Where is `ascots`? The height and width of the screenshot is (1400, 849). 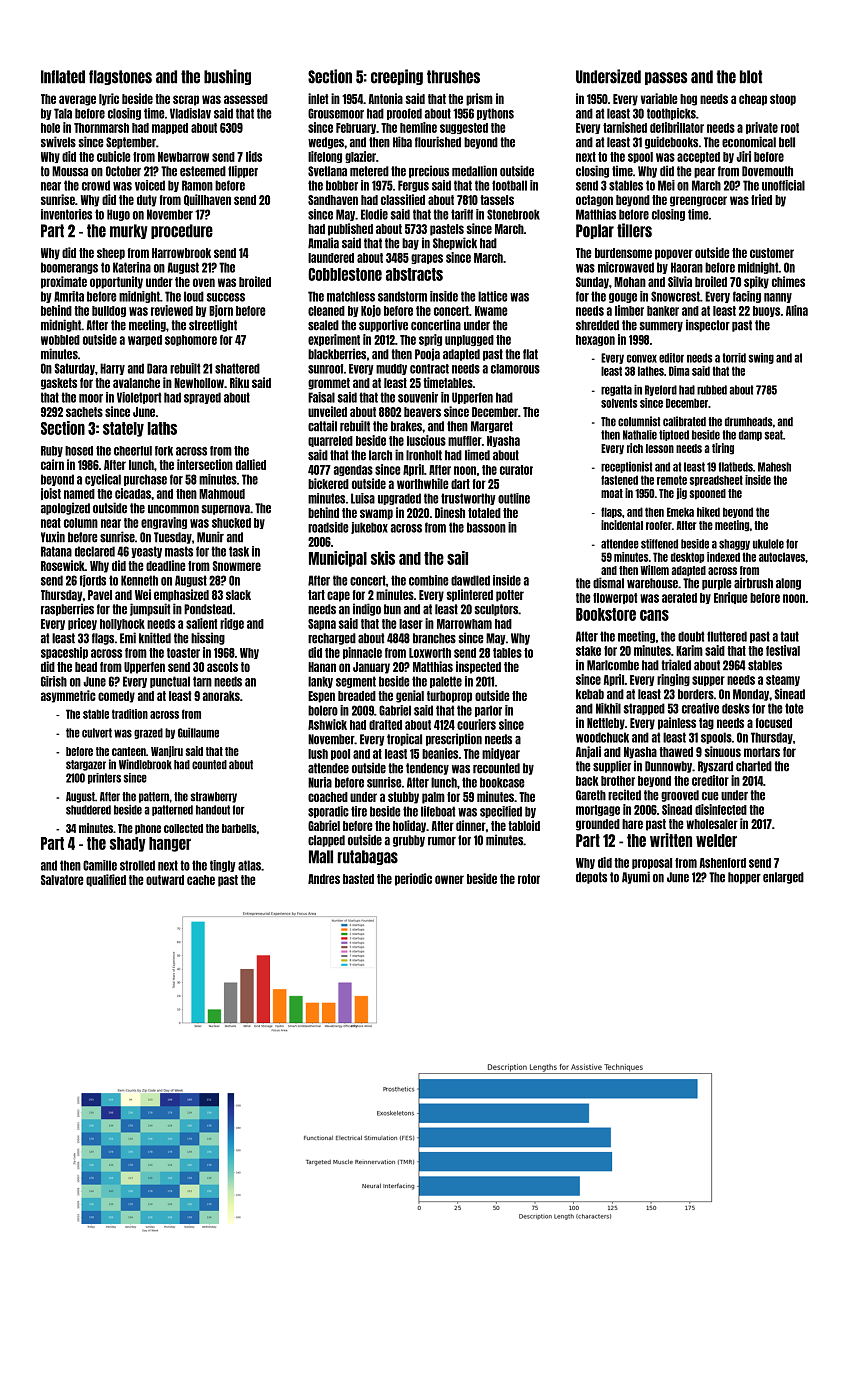 ascots is located at coordinates (222, 667).
